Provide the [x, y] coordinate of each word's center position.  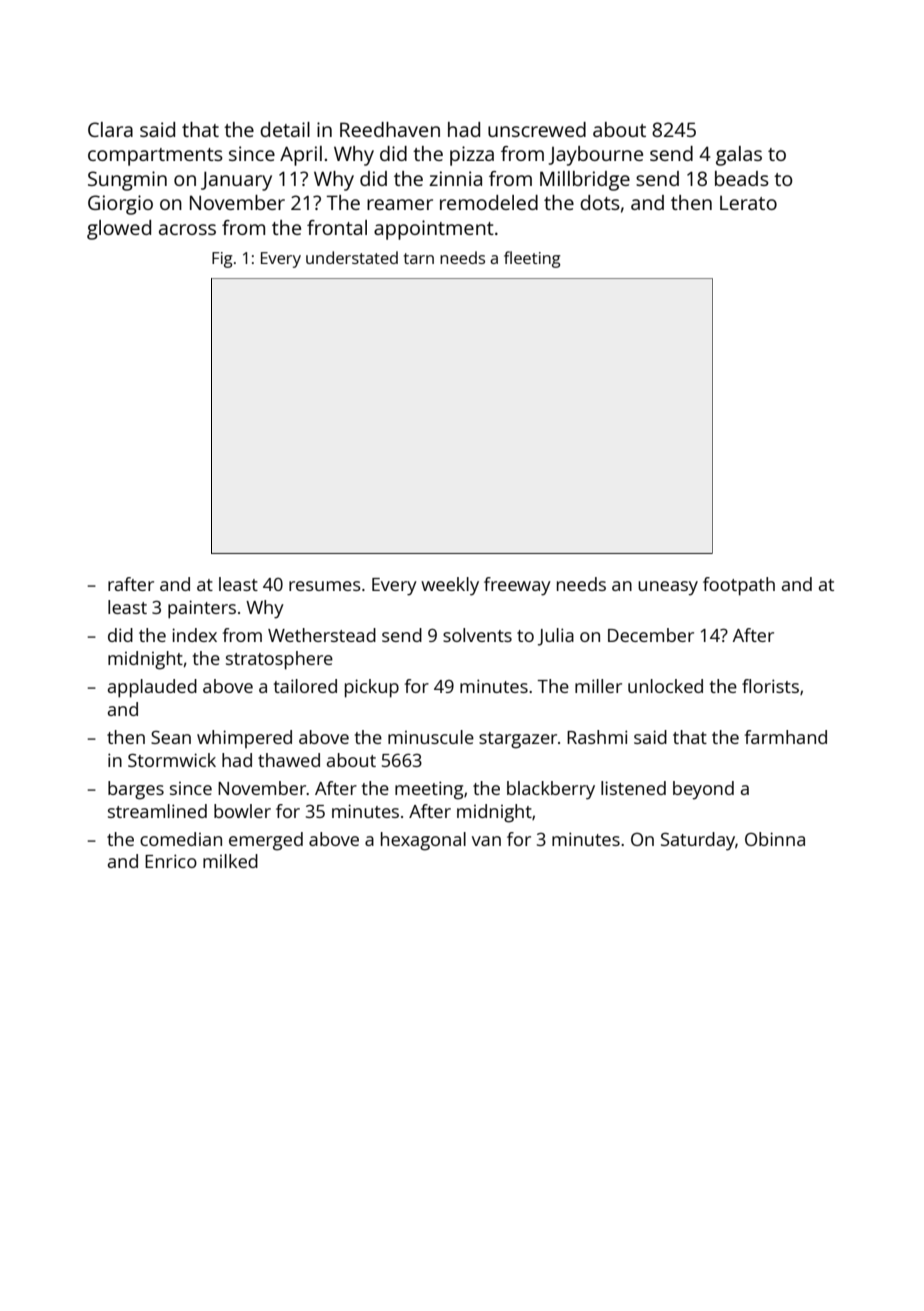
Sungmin [127, 181]
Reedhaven [390, 129]
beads [742, 178]
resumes [325, 586]
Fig [222, 260]
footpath [739, 586]
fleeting [532, 259]
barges [136, 790]
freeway [517, 586]
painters [202, 609]
